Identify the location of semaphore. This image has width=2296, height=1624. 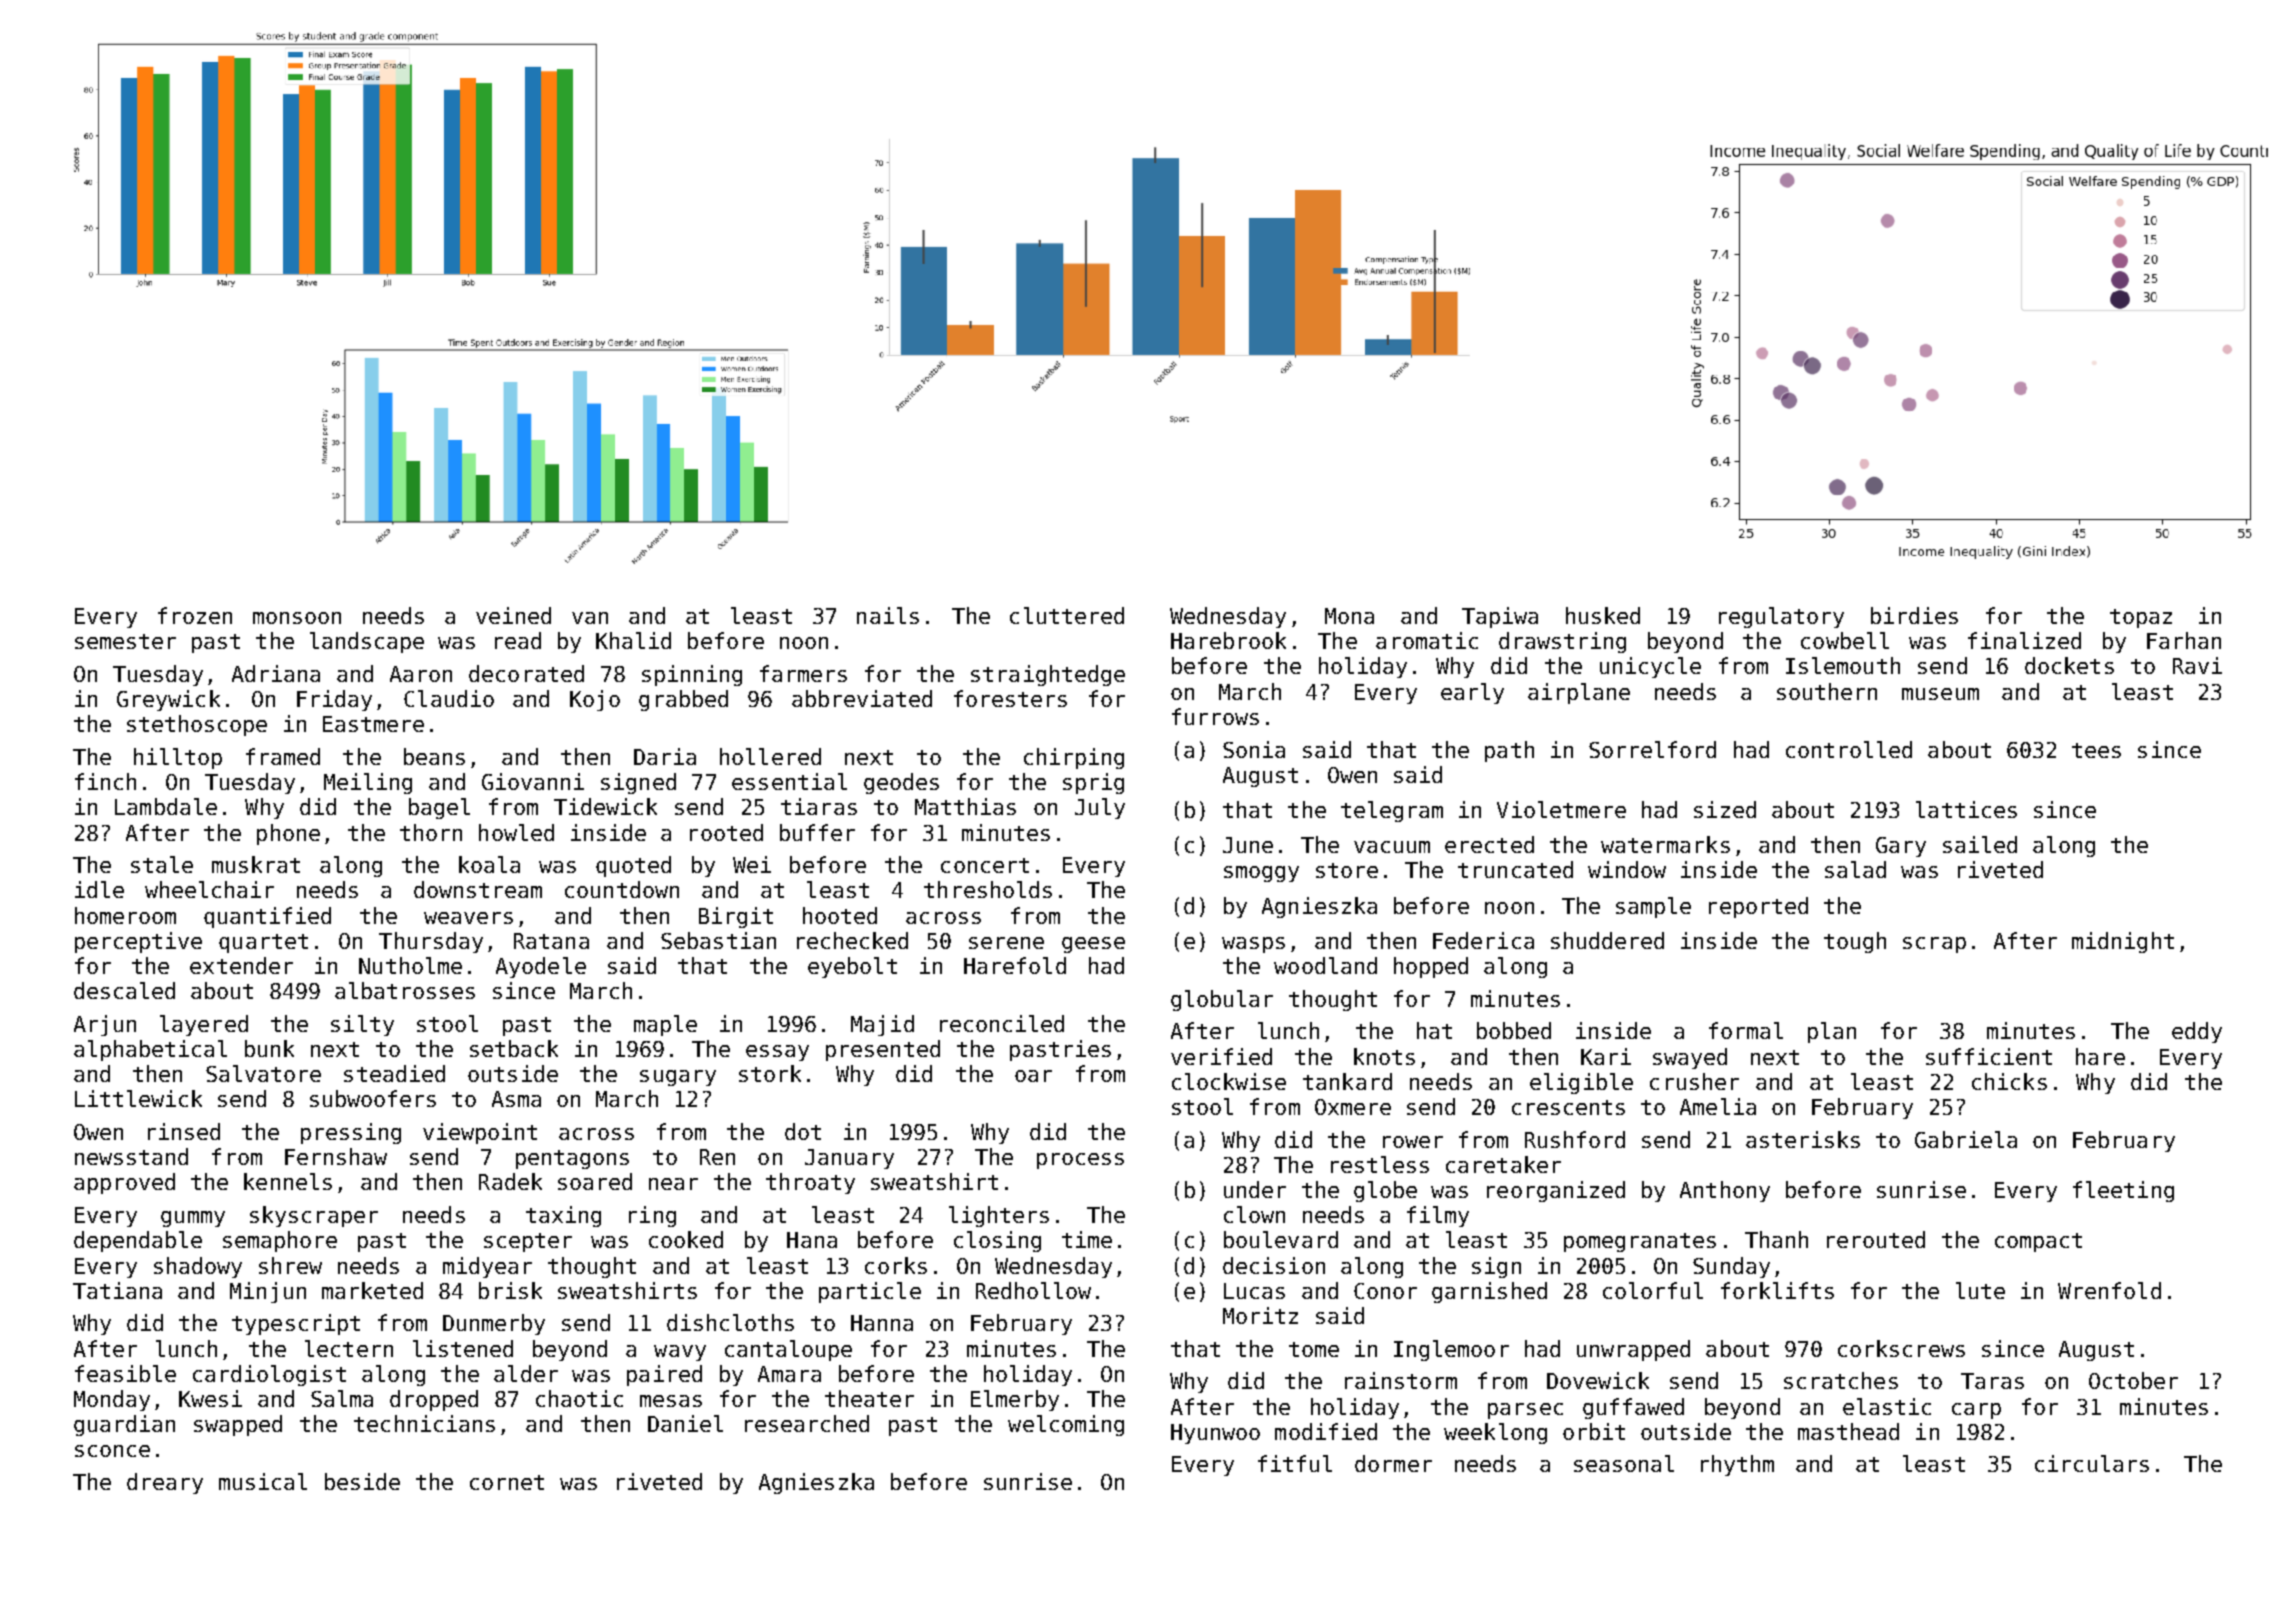
(280, 1241).
